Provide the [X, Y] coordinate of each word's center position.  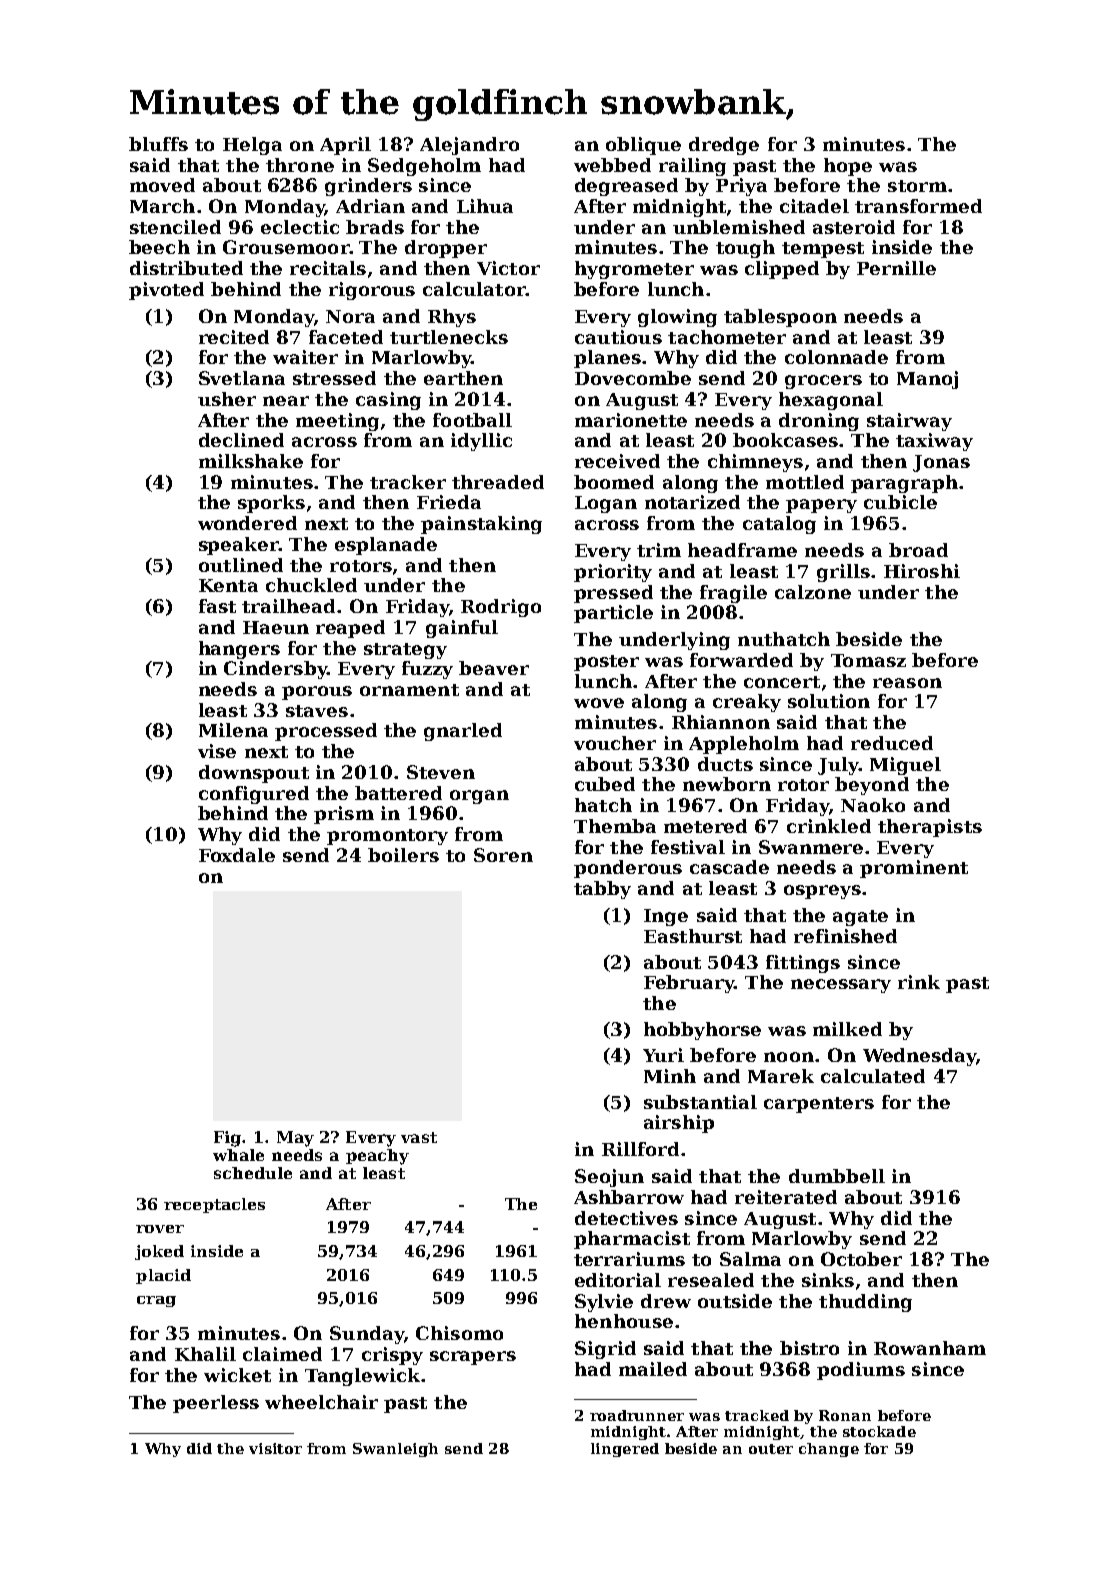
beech [159, 247]
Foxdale [237, 855]
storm [917, 186]
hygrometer [634, 270]
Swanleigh [395, 1450]
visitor [275, 1448]
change [829, 1450]
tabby [602, 890]
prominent [914, 869]
